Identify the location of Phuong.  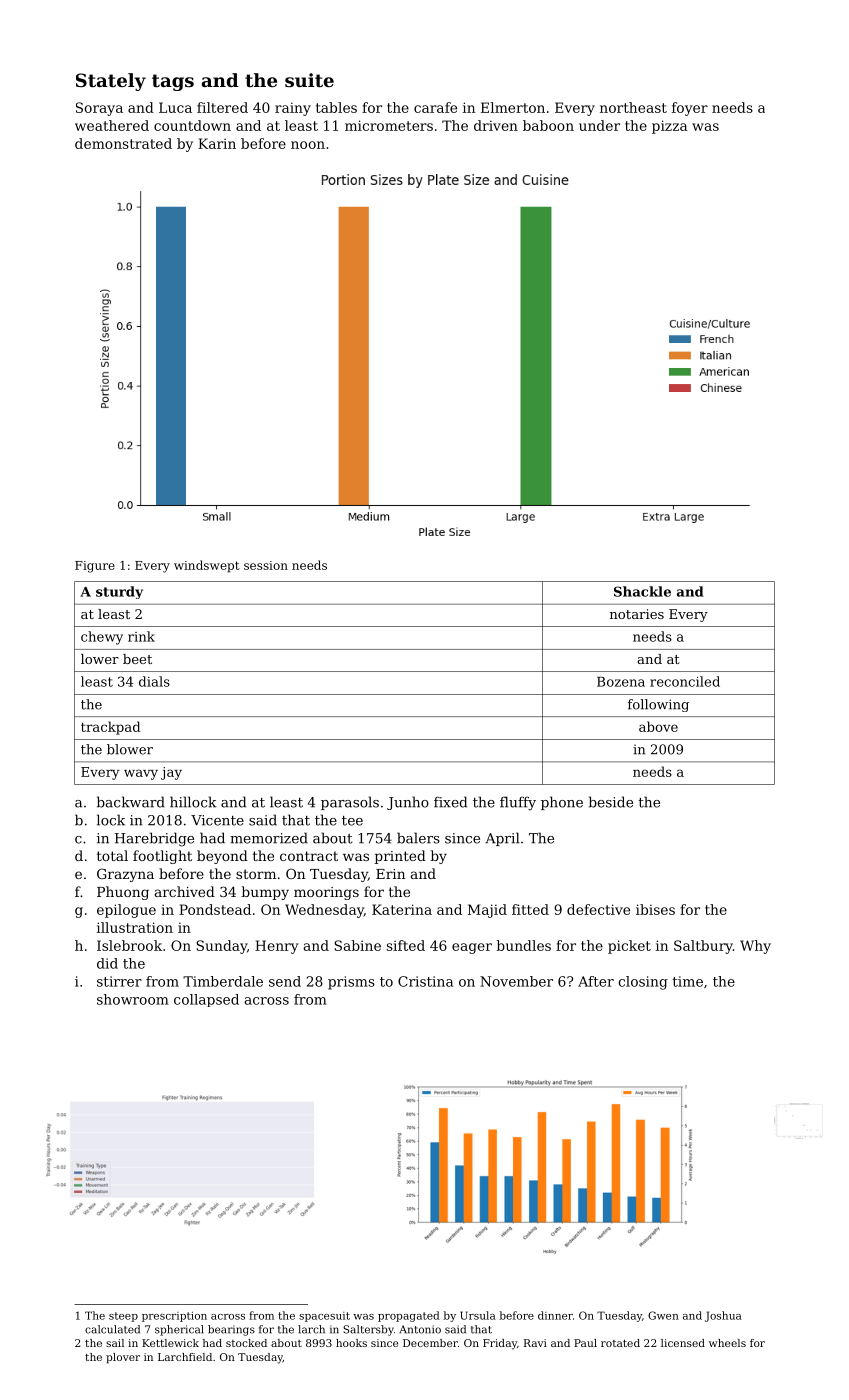
(123, 893).
